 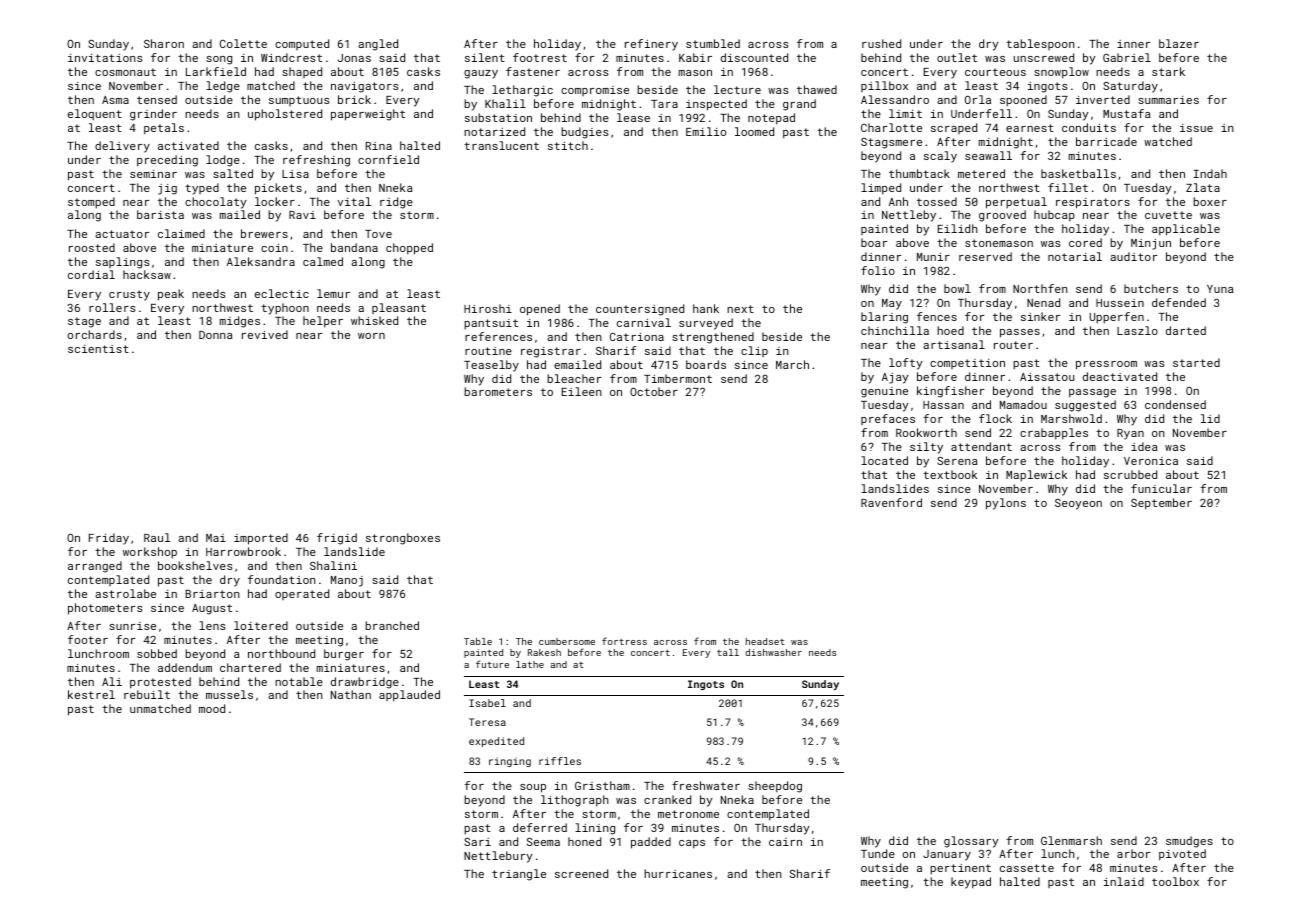 I want to click on scientist, so click(x=98, y=349).
